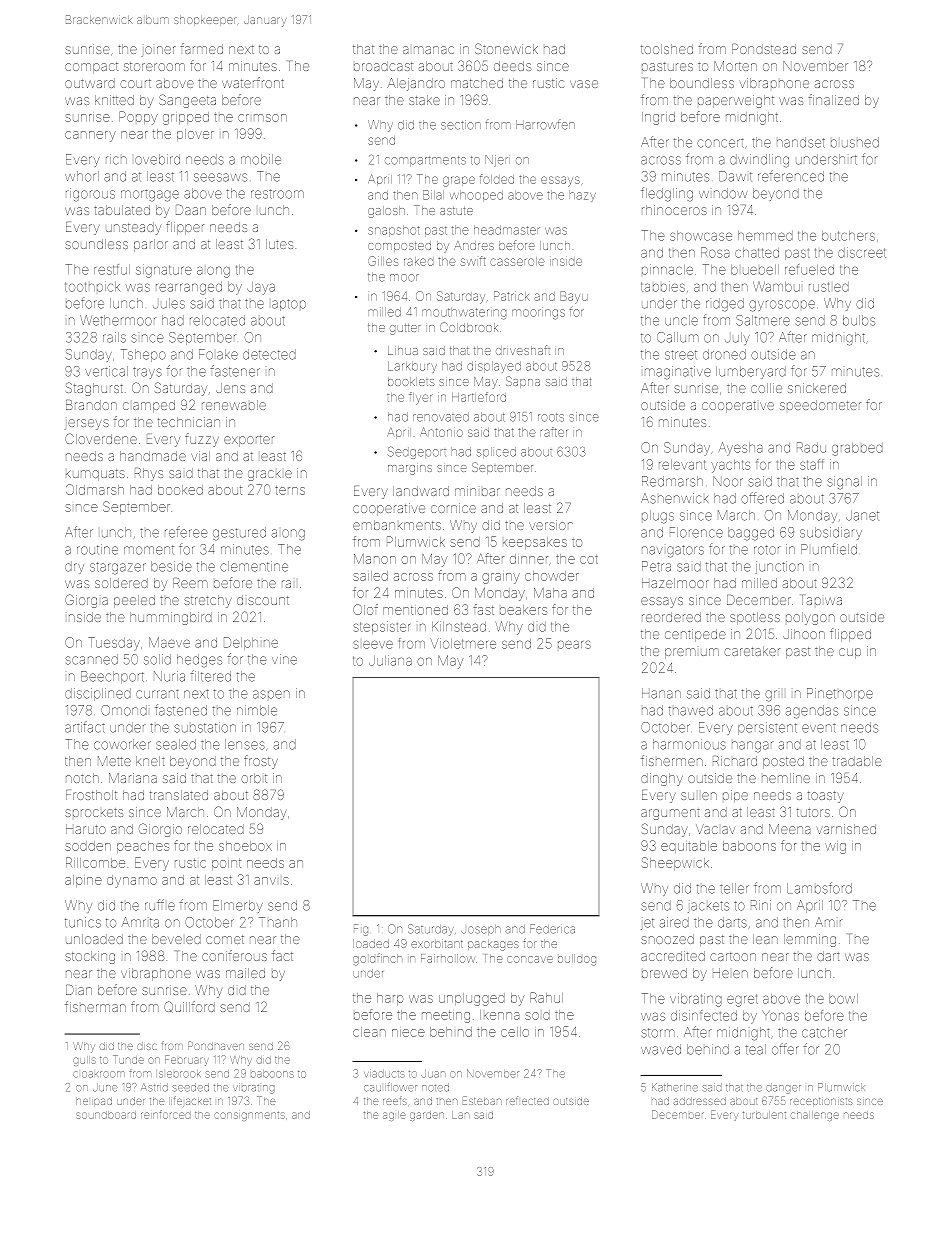 The width and height of the image is (952, 1233). Describe the element at coordinates (122, 744) in the image. I see `coworker` at that location.
